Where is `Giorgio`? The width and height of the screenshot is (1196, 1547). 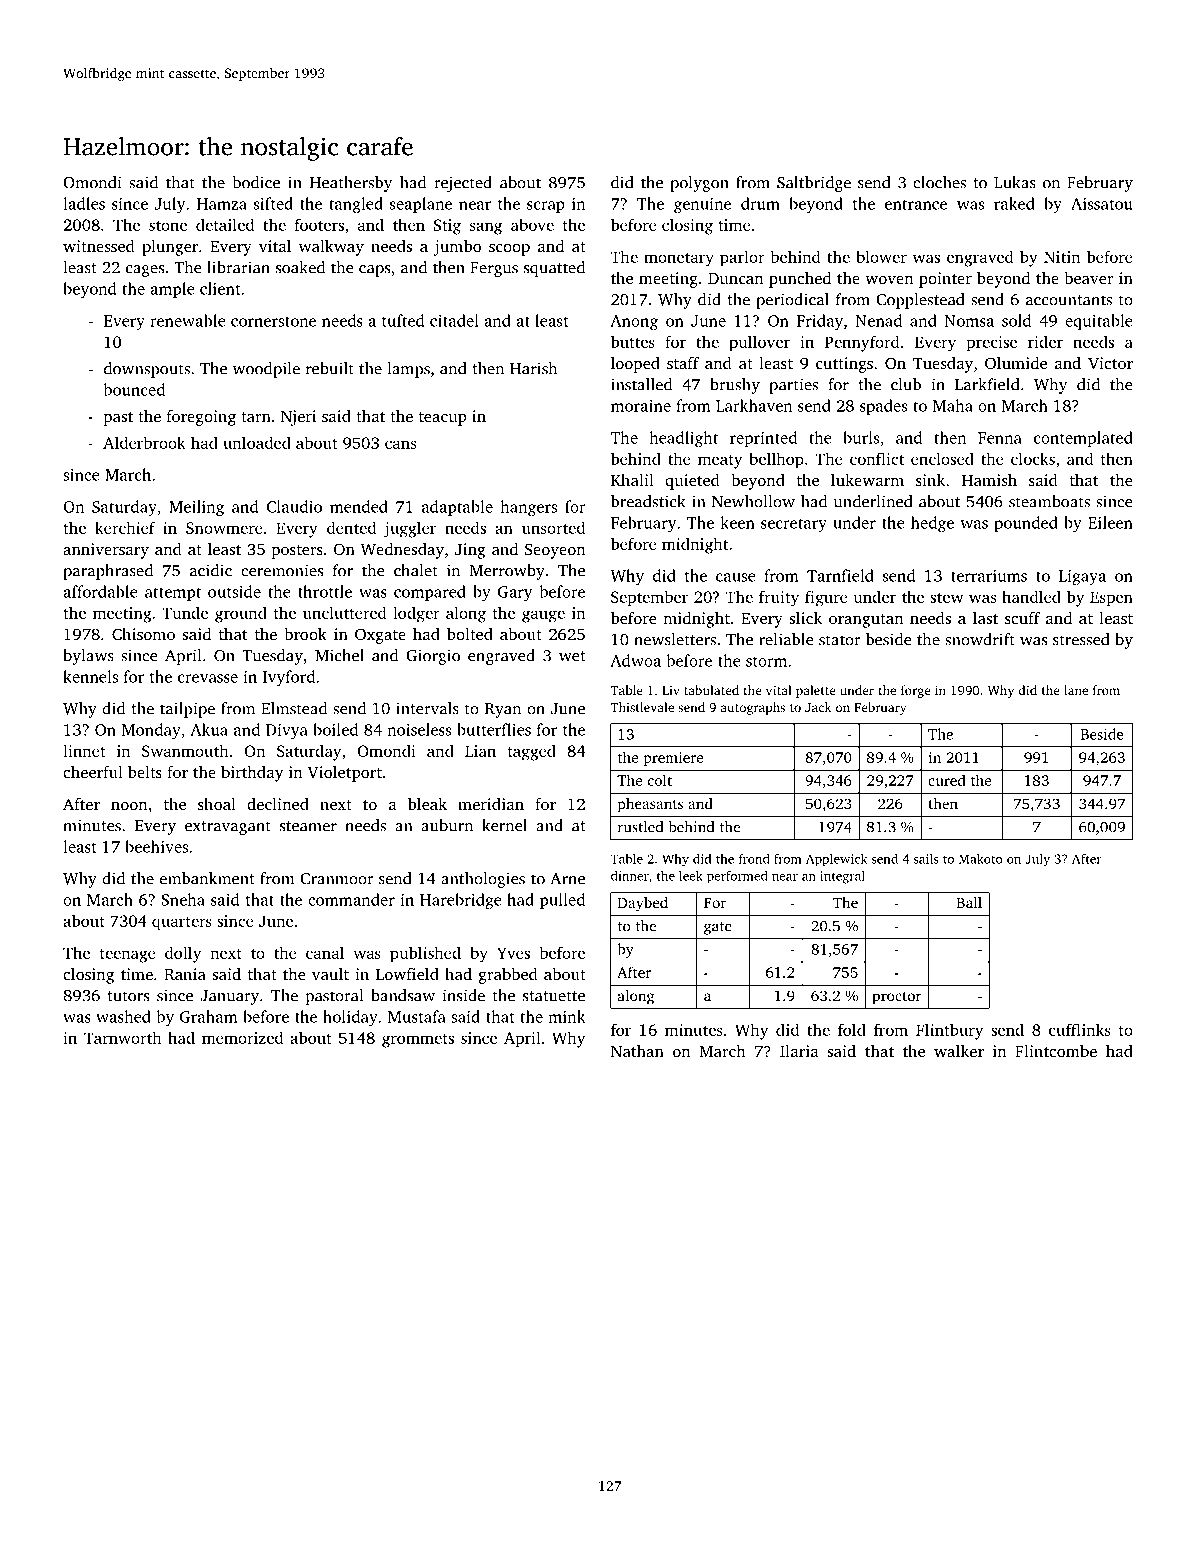
Giorgio is located at coordinates (433, 657).
